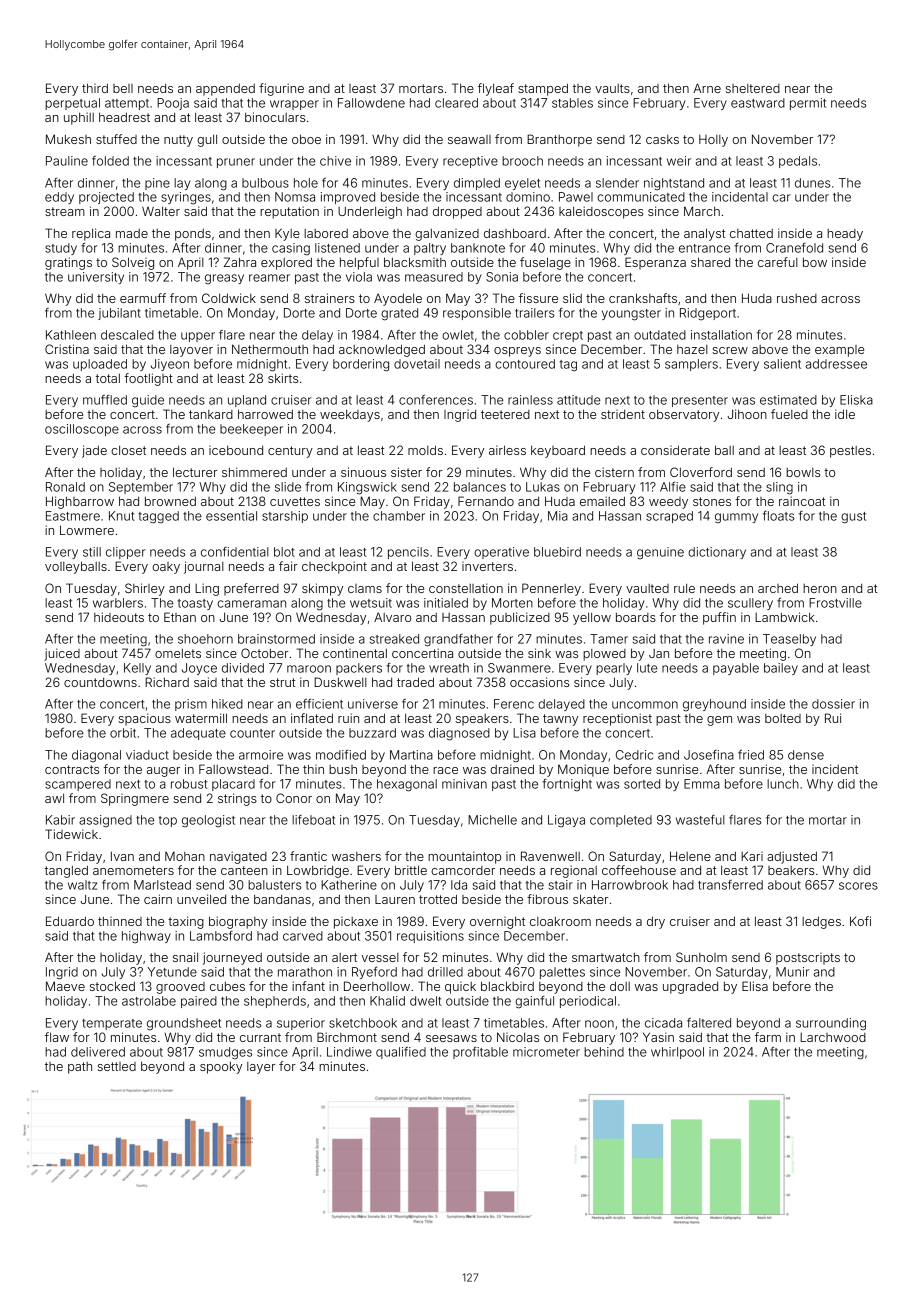 The width and height of the screenshot is (924, 1308). Describe the element at coordinates (496, 89) in the screenshot. I see `flyleaf` at that location.
